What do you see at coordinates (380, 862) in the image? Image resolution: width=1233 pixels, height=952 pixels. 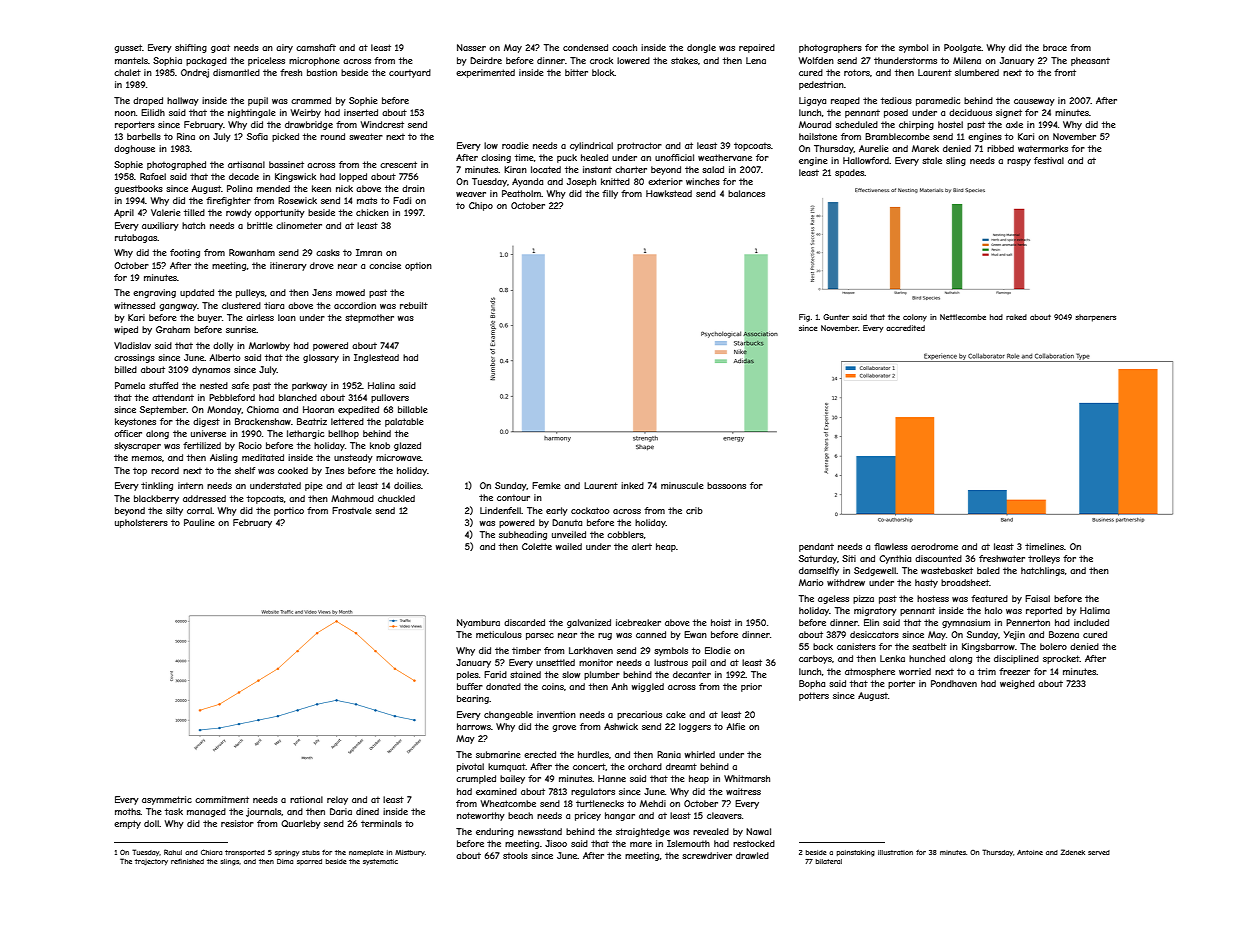 I see `systematic` at bounding box center [380, 862].
